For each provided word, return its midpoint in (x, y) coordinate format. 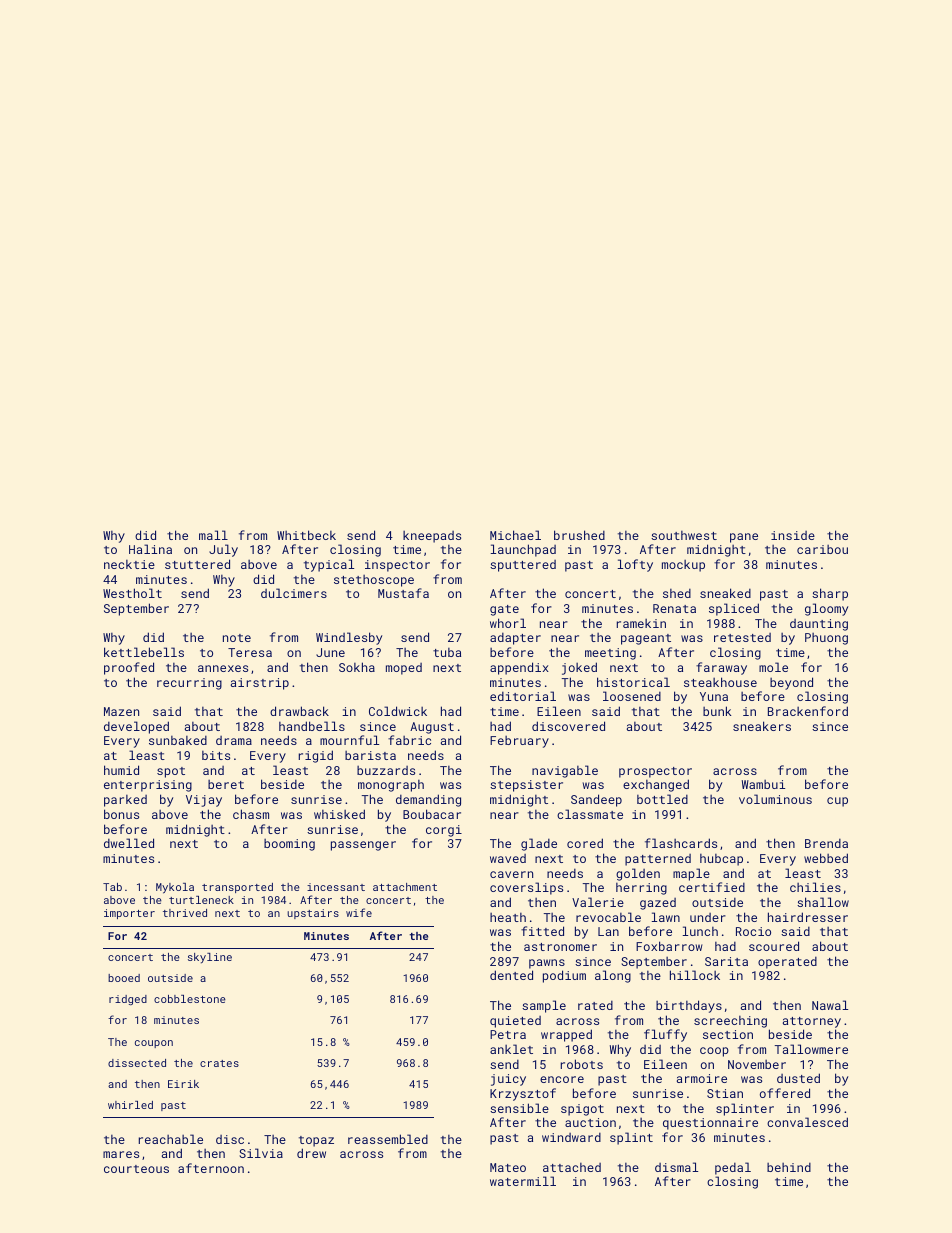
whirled (130, 1105)
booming (289, 845)
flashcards (681, 843)
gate (504, 610)
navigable (565, 771)
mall (213, 535)
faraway (721, 668)
